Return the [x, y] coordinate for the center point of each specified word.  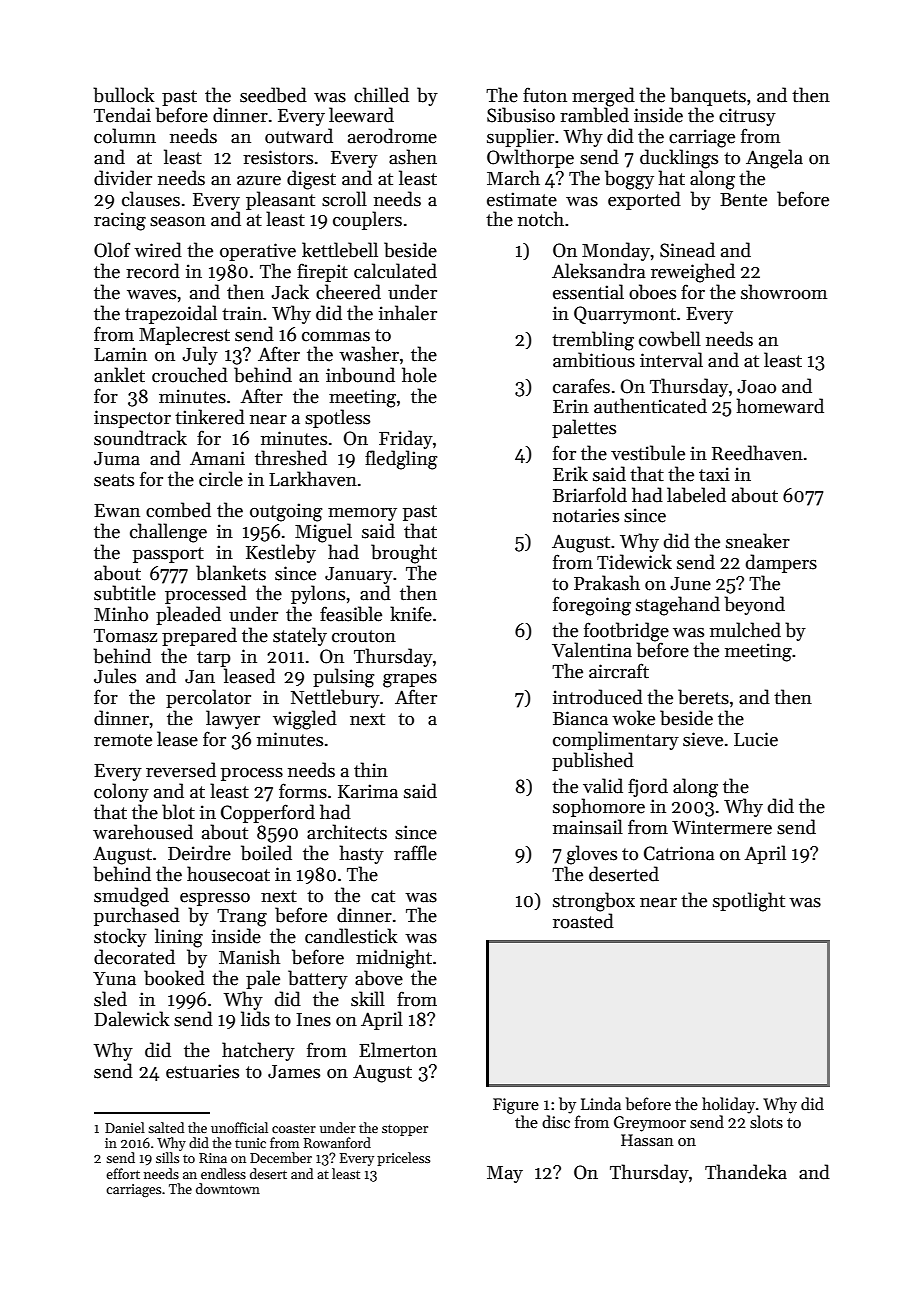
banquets [708, 96]
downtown [228, 1188]
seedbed [273, 95]
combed [178, 510]
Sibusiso [521, 115]
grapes [410, 681]
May [505, 1174]
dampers [781, 563]
